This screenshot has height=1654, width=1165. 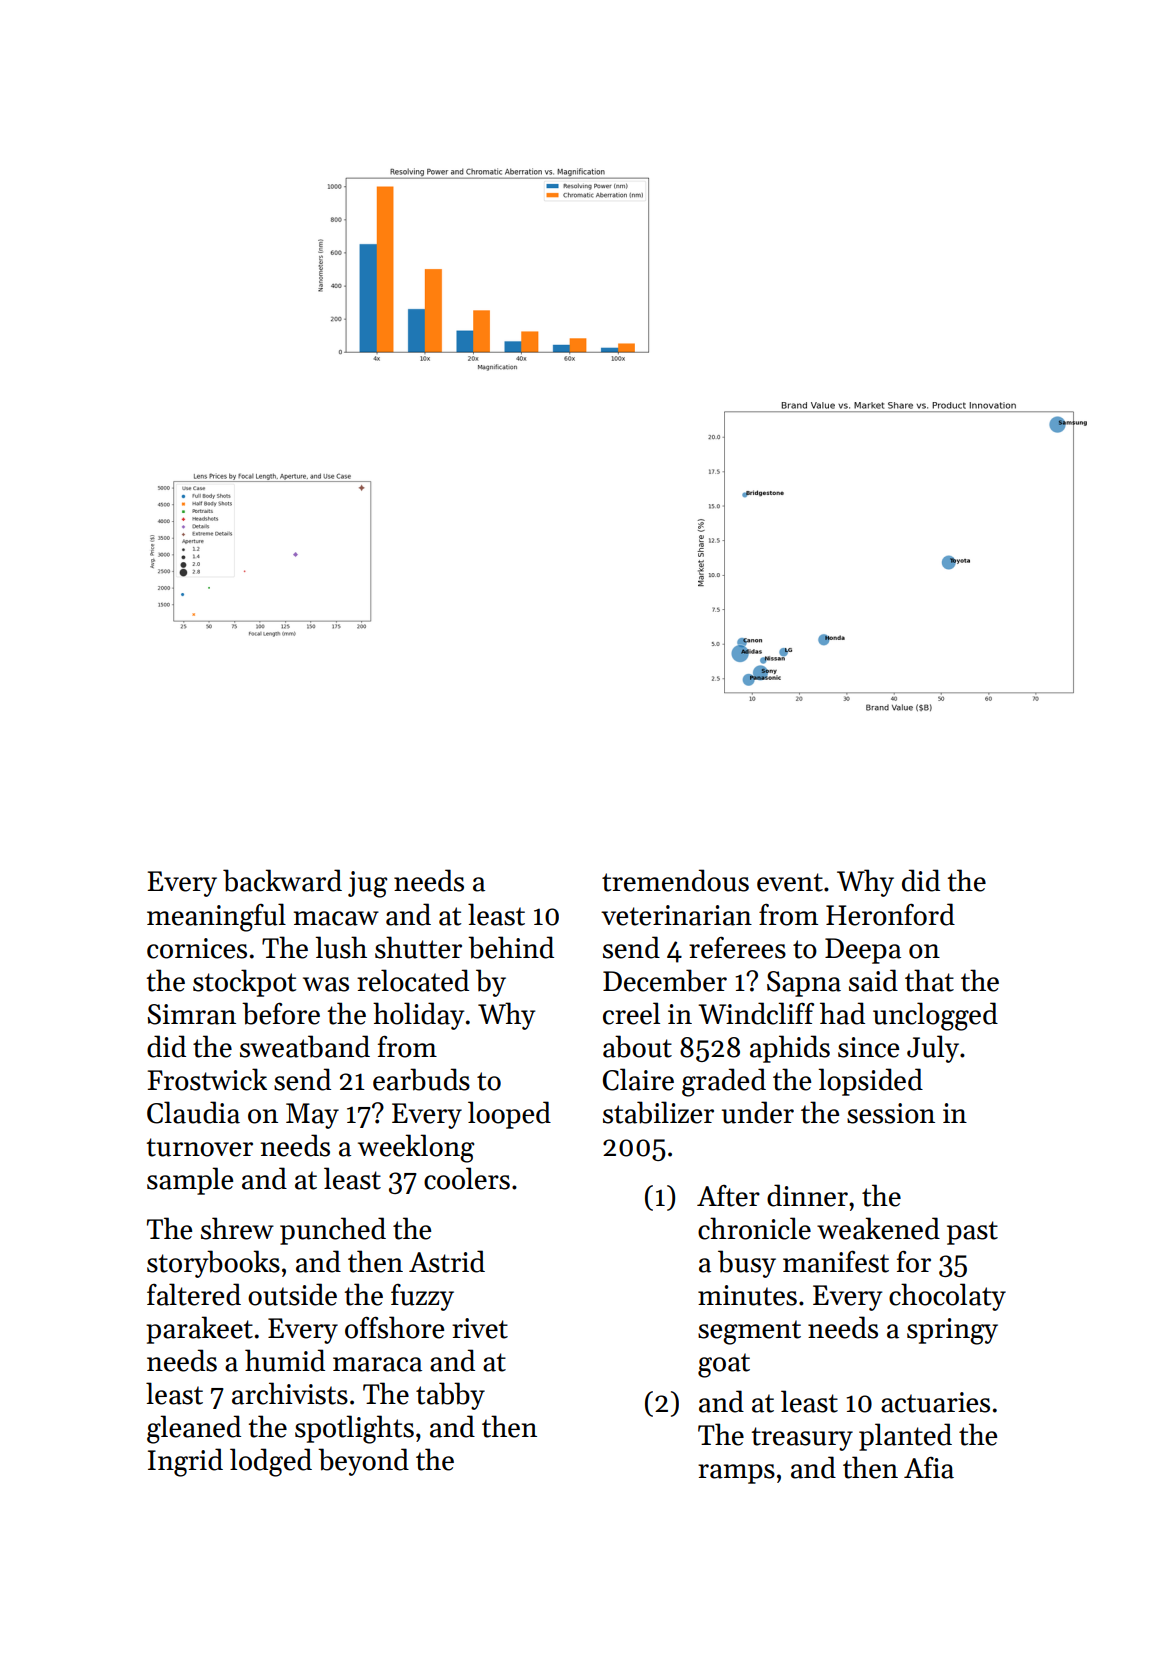 What do you see at coordinates (675, 880) in the screenshot?
I see `tremendous` at bounding box center [675, 880].
